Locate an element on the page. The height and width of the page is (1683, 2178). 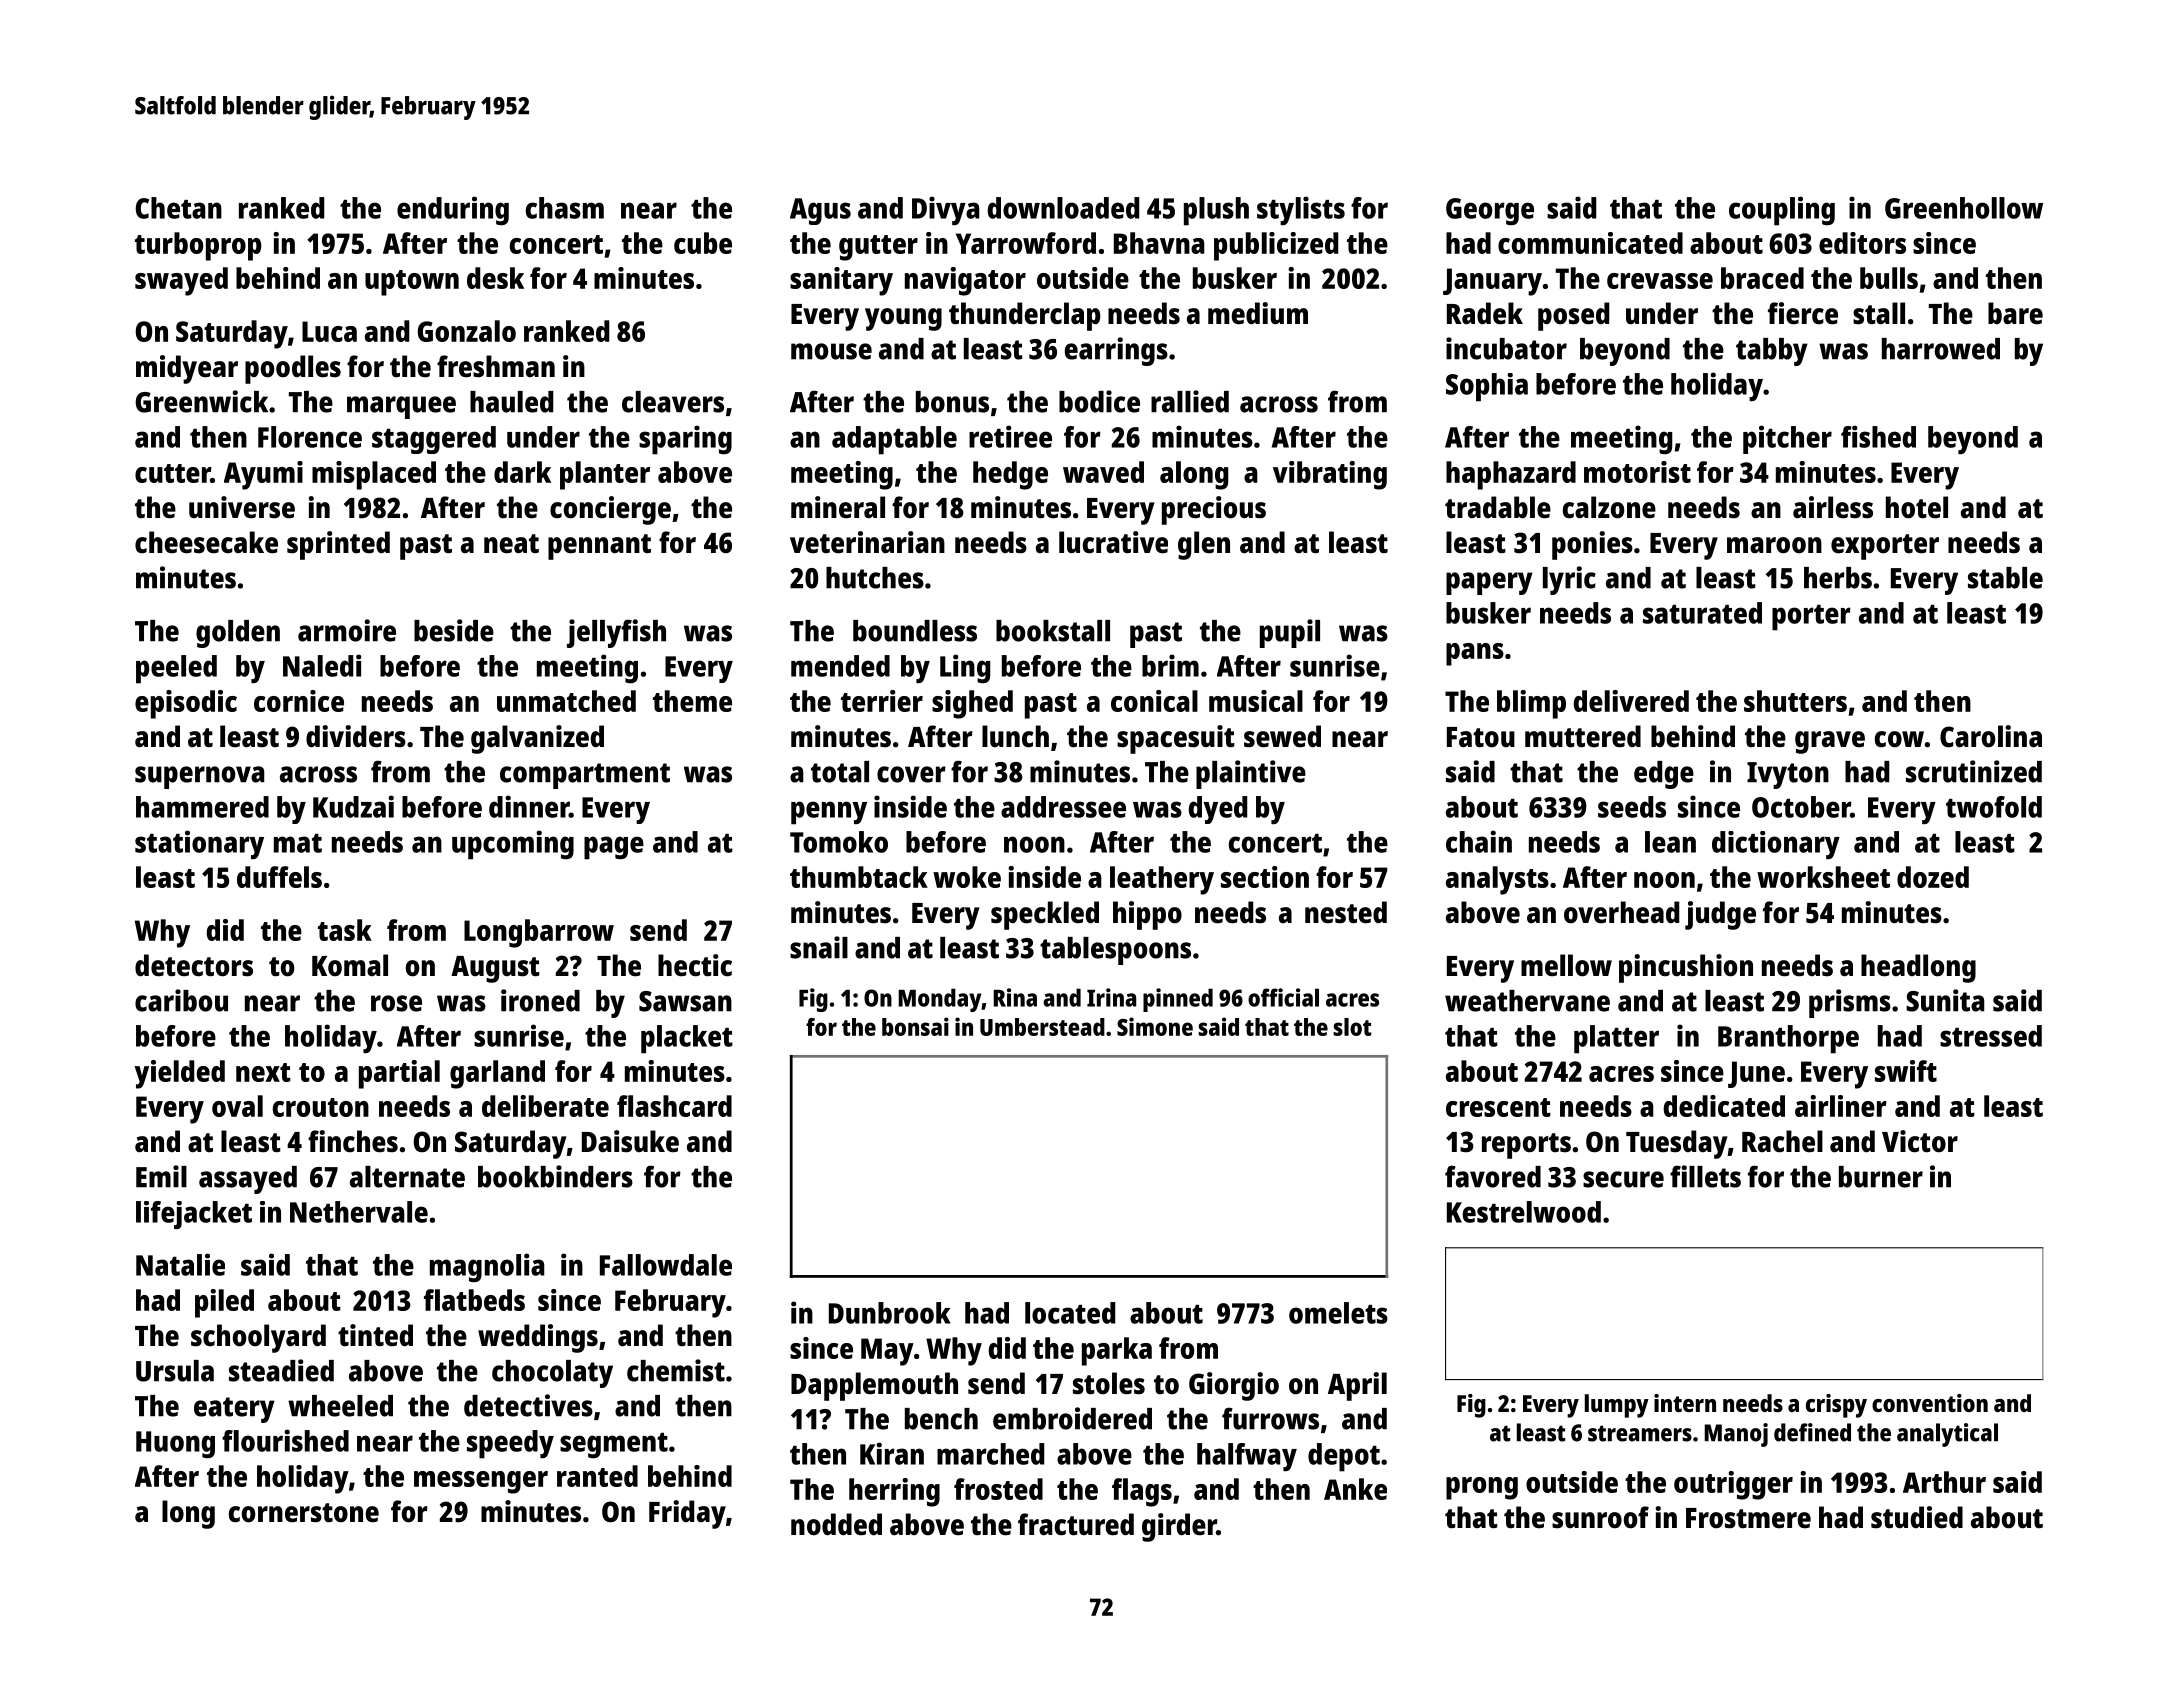
stylists is located at coordinates (1301, 211).
